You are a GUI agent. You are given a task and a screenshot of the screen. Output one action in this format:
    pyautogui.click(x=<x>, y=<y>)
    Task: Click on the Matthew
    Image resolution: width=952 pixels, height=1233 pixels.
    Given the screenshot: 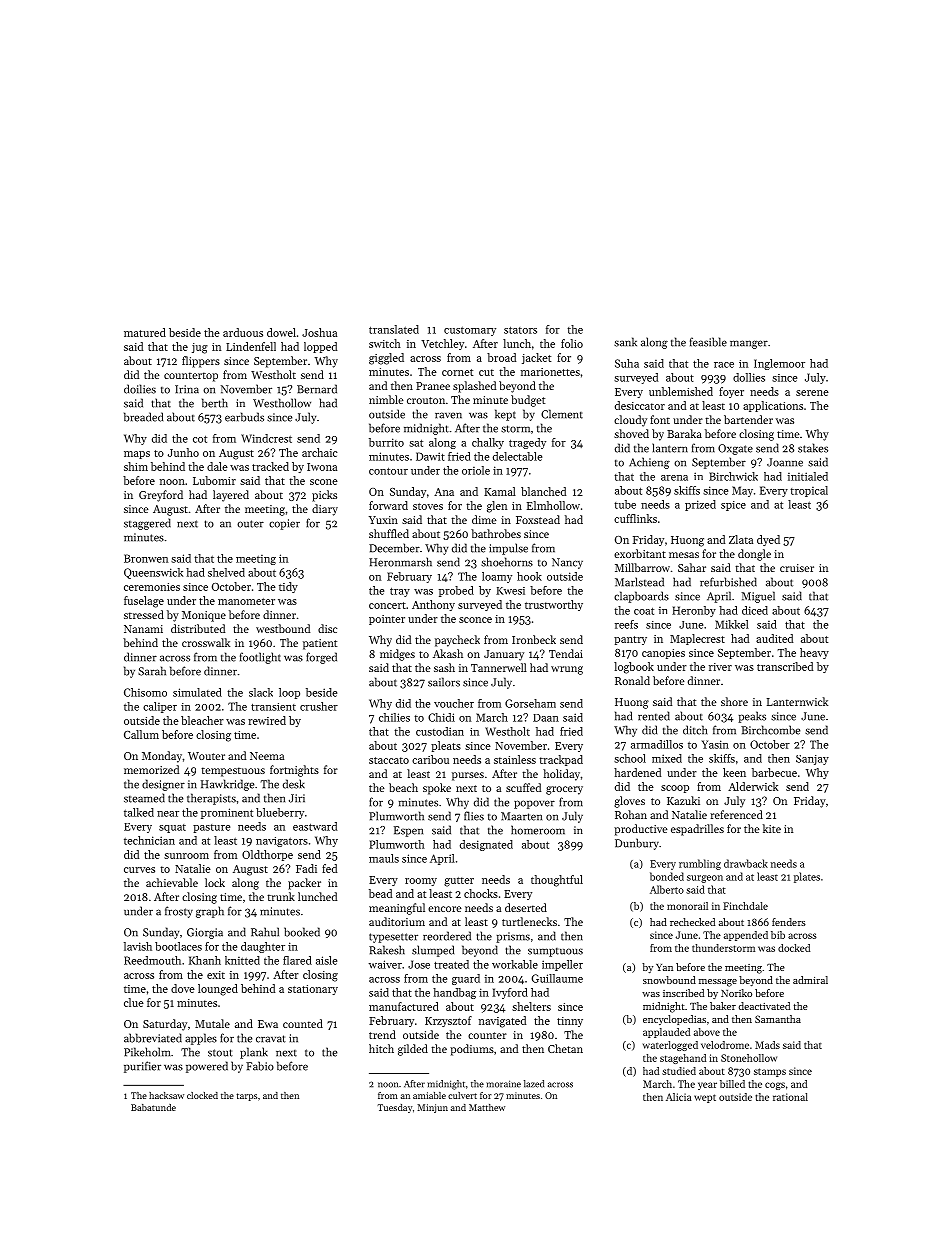 What is the action you would take?
    pyautogui.click(x=487, y=1107)
